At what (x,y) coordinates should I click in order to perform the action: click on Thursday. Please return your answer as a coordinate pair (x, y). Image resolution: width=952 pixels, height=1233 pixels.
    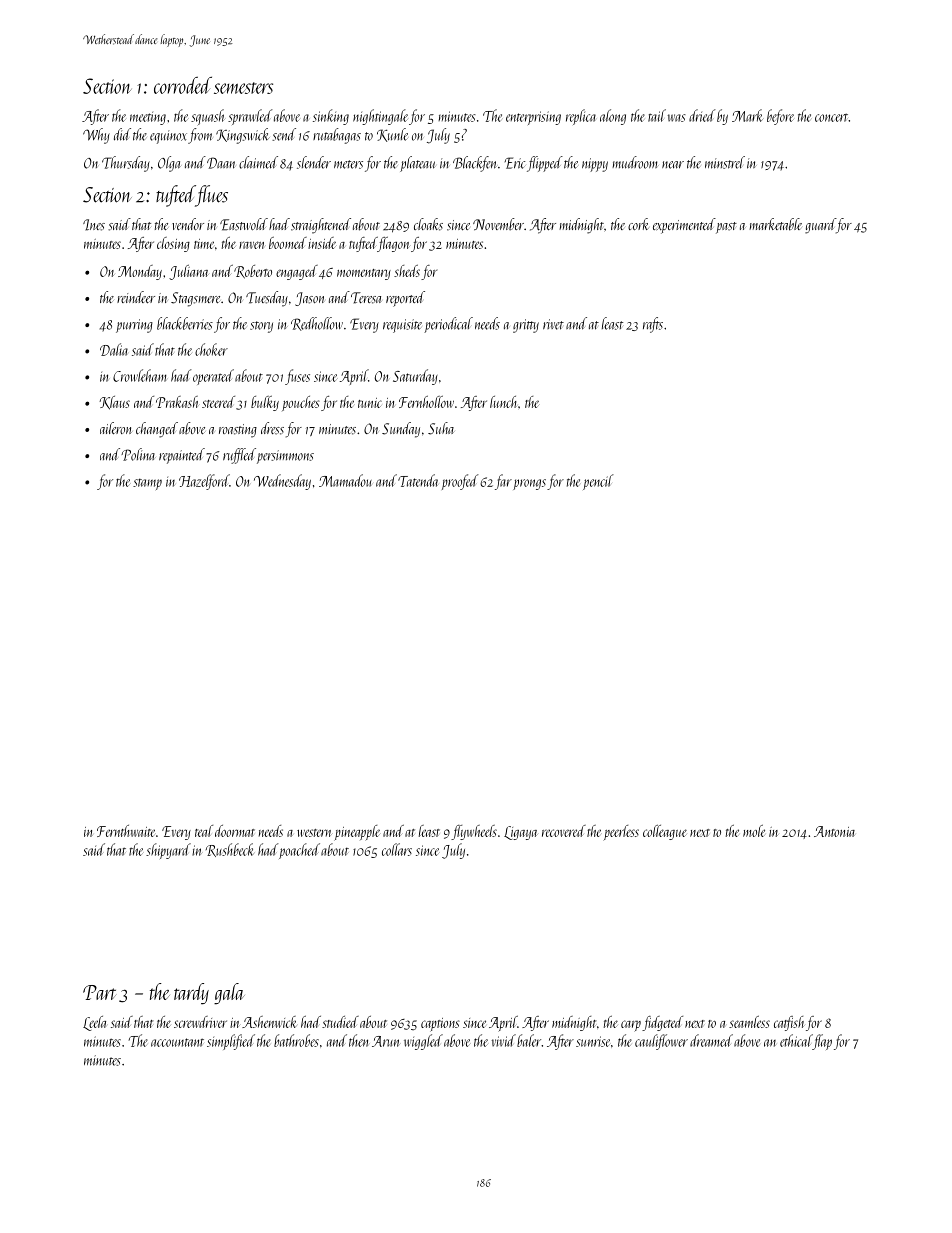
    Looking at the image, I should click on (126, 164).
